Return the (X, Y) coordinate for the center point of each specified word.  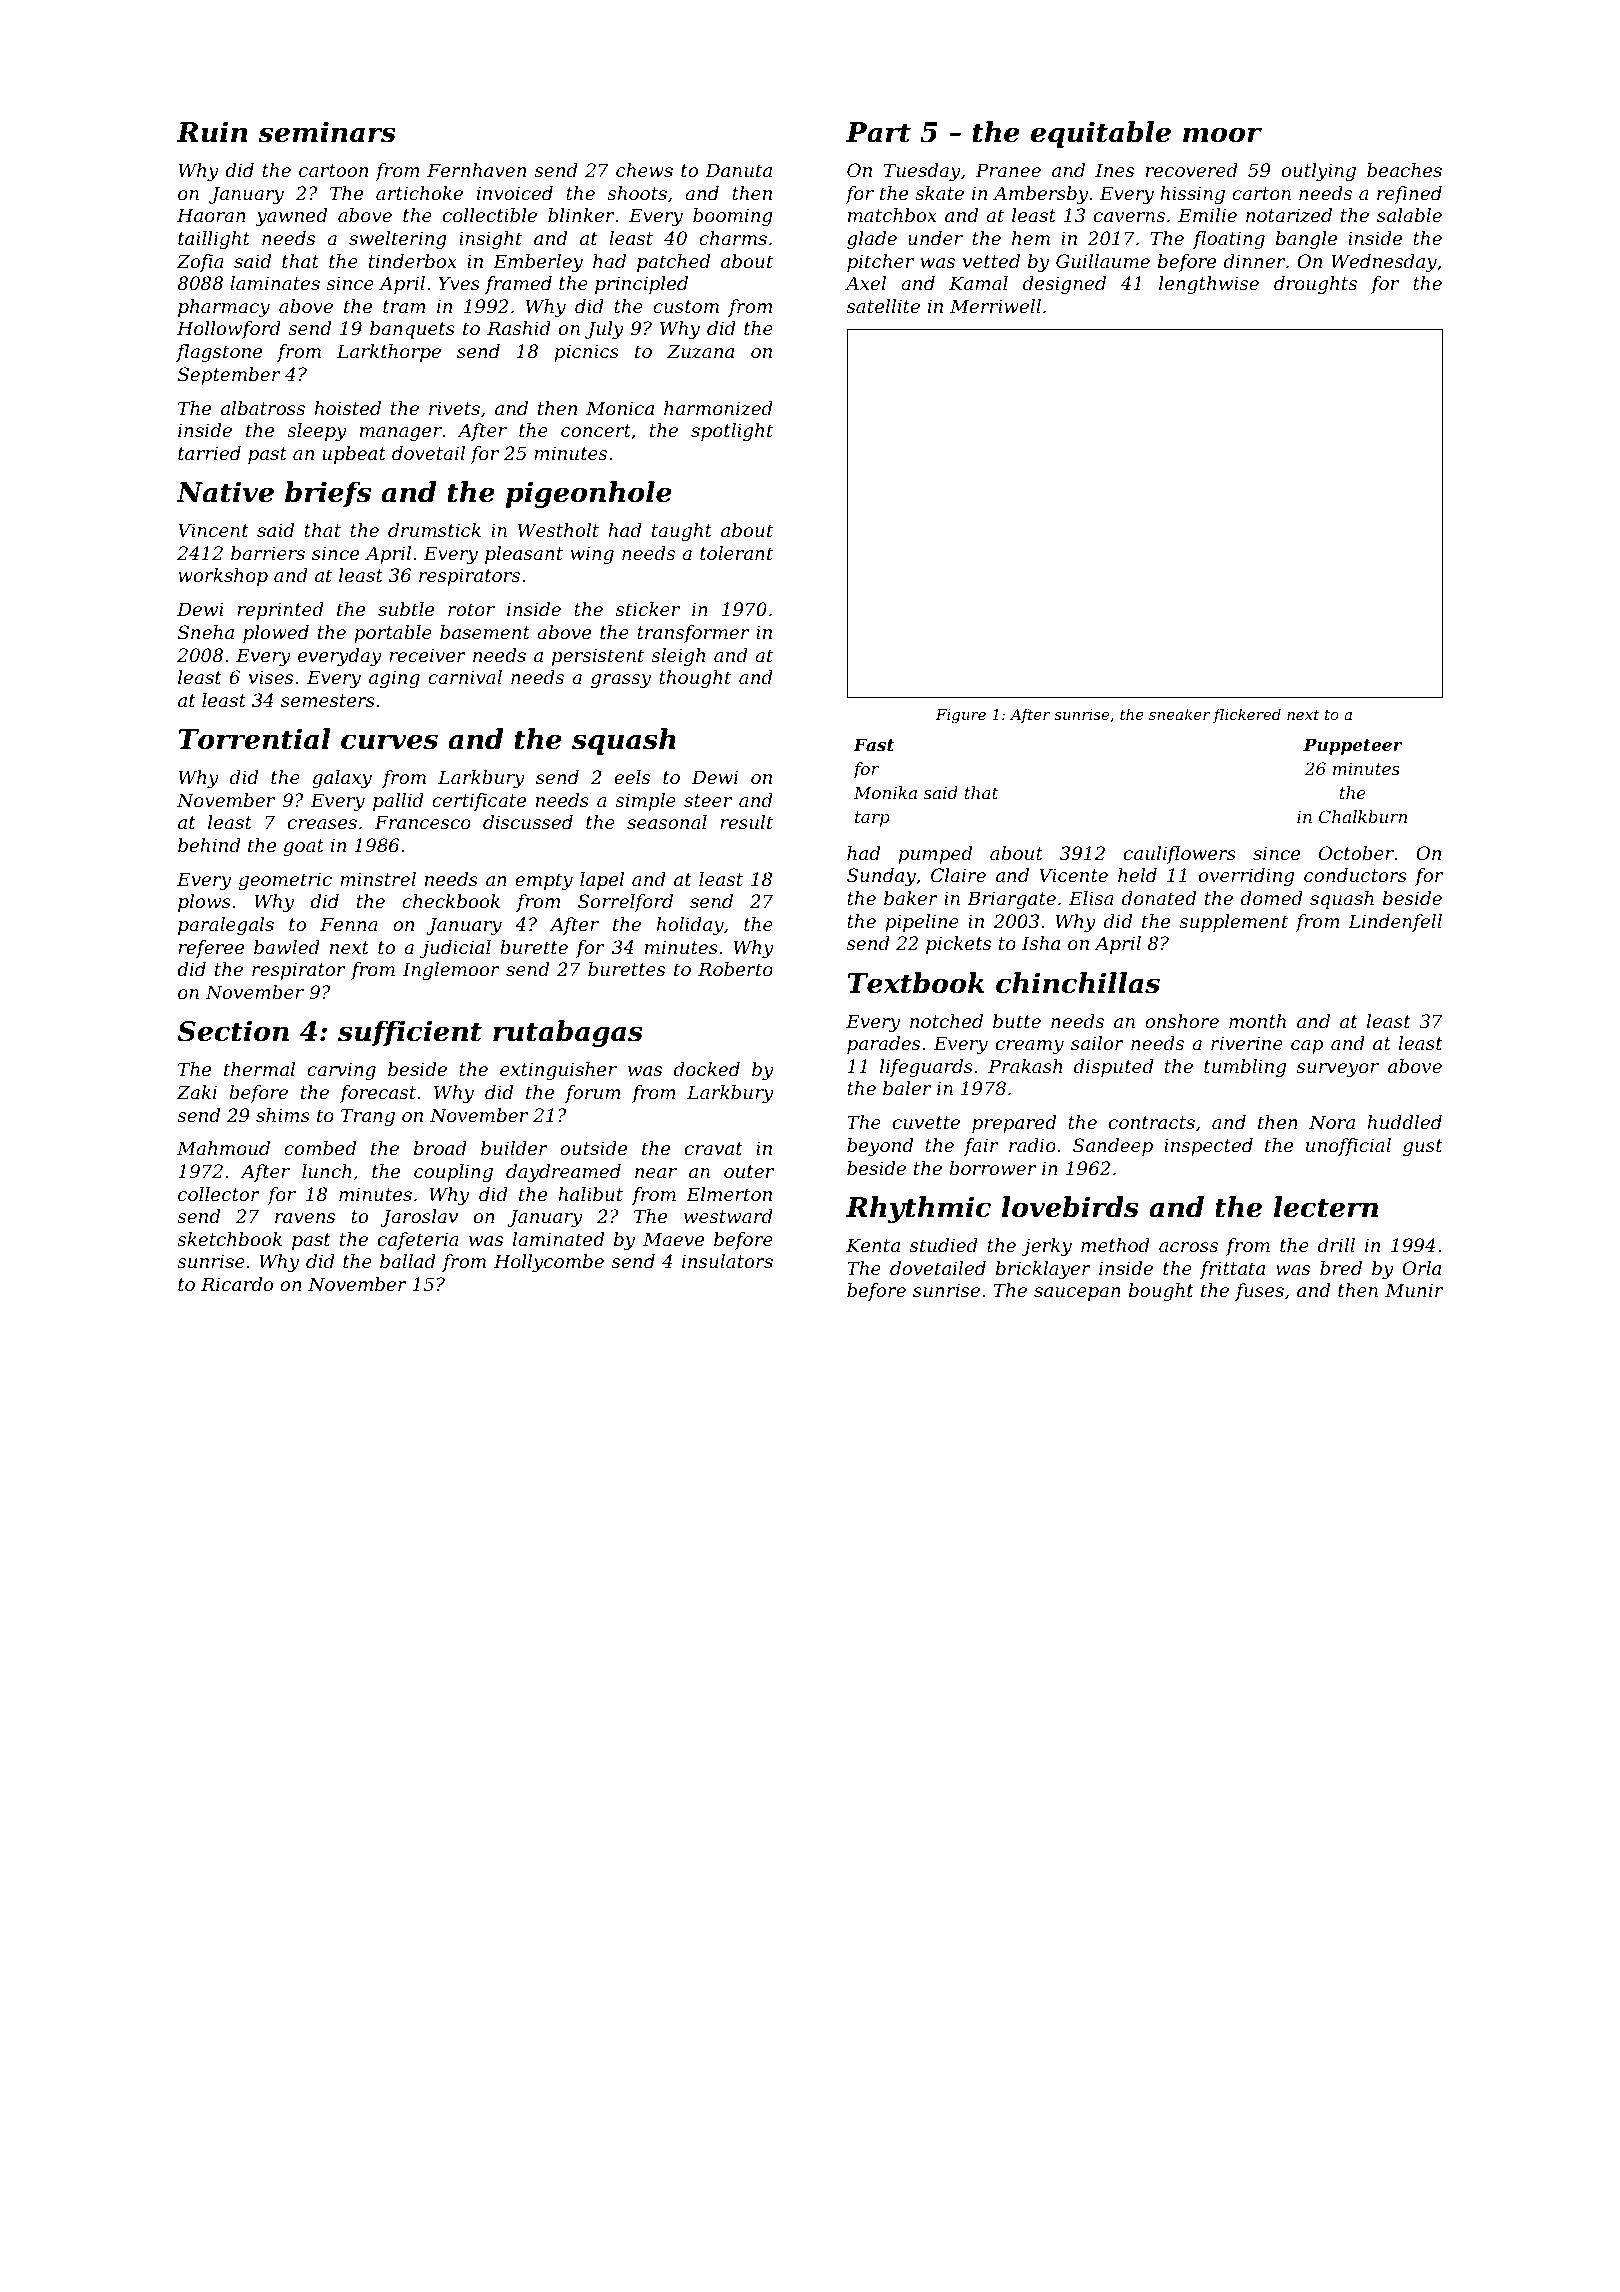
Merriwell (995, 306)
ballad (408, 1261)
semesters (328, 700)
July (604, 330)
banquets (412, 330)
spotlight (732, 432)
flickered (1247, 715)
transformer (693, 634)
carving (341, 1071)
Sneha (206, 632)
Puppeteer (1353, 746)
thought (695, 679)
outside (593, 1148)
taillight (214, 240)
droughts (1315, 285)
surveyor (1338, 1070)
